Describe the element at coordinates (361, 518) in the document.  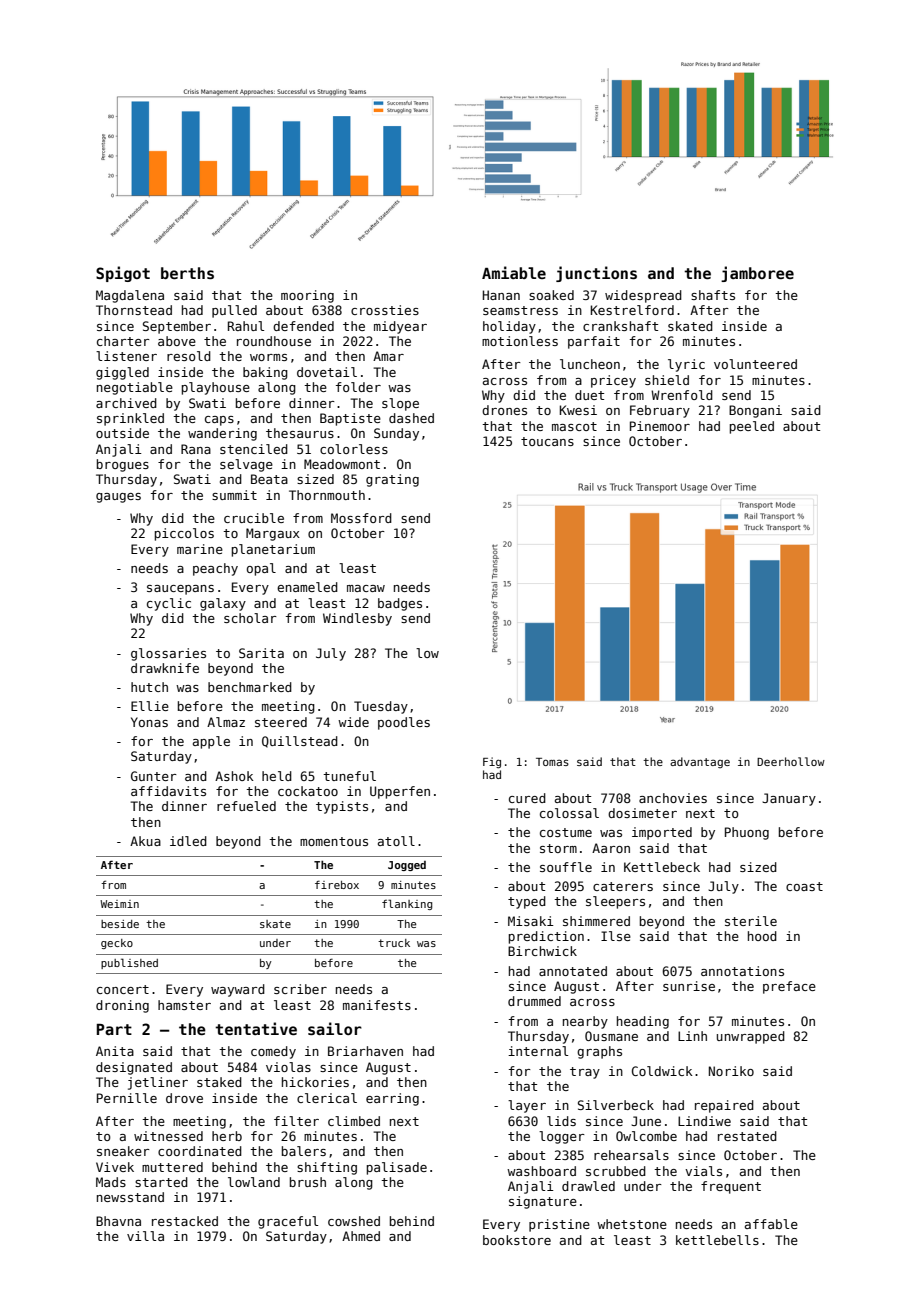
I see `Mossford` at that location.
